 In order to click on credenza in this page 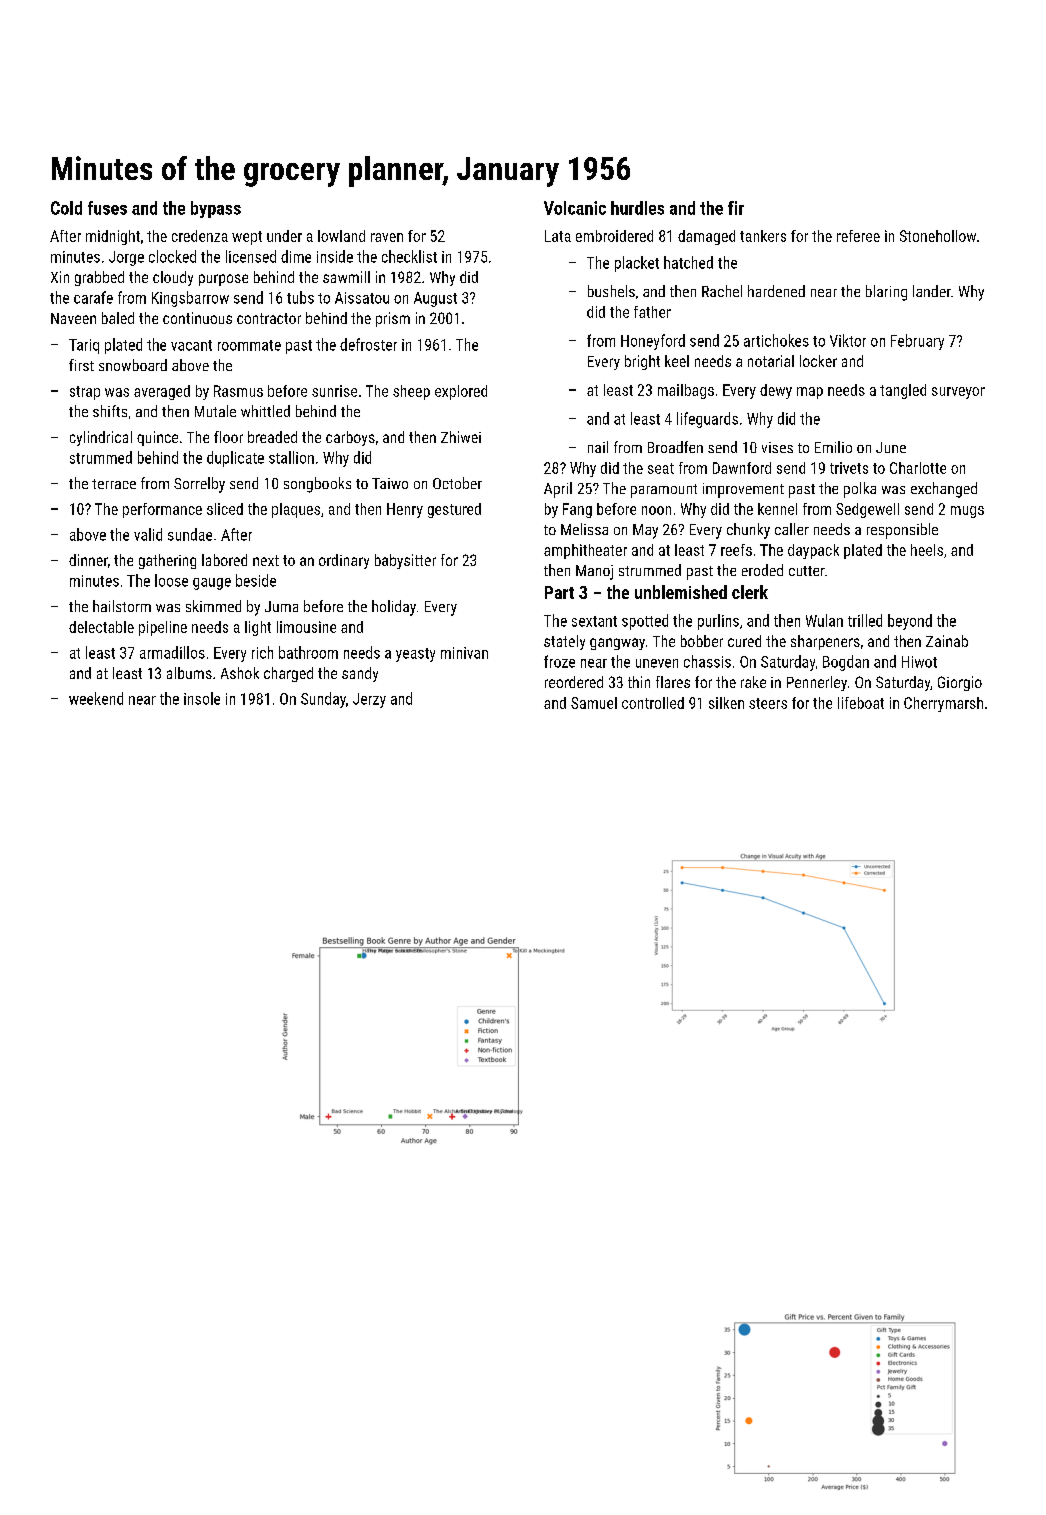, I will do `click(200, 236)`.
